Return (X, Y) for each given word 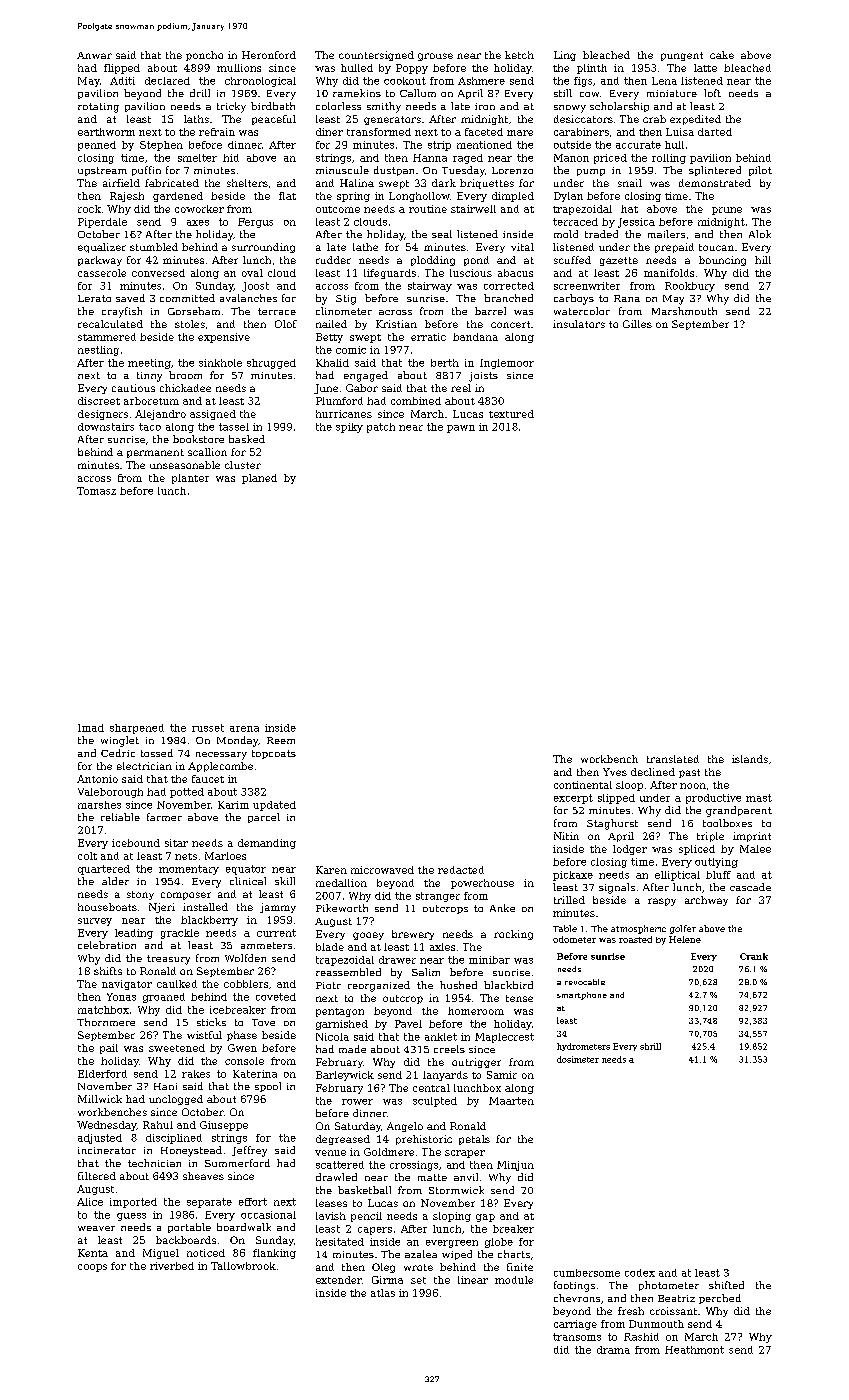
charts (514, 1254)
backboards (186, 1240)
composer (186, 896)
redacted (461, 870)
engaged (366, 376)
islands (750, 759)
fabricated (172, 183)
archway (706, 901)
